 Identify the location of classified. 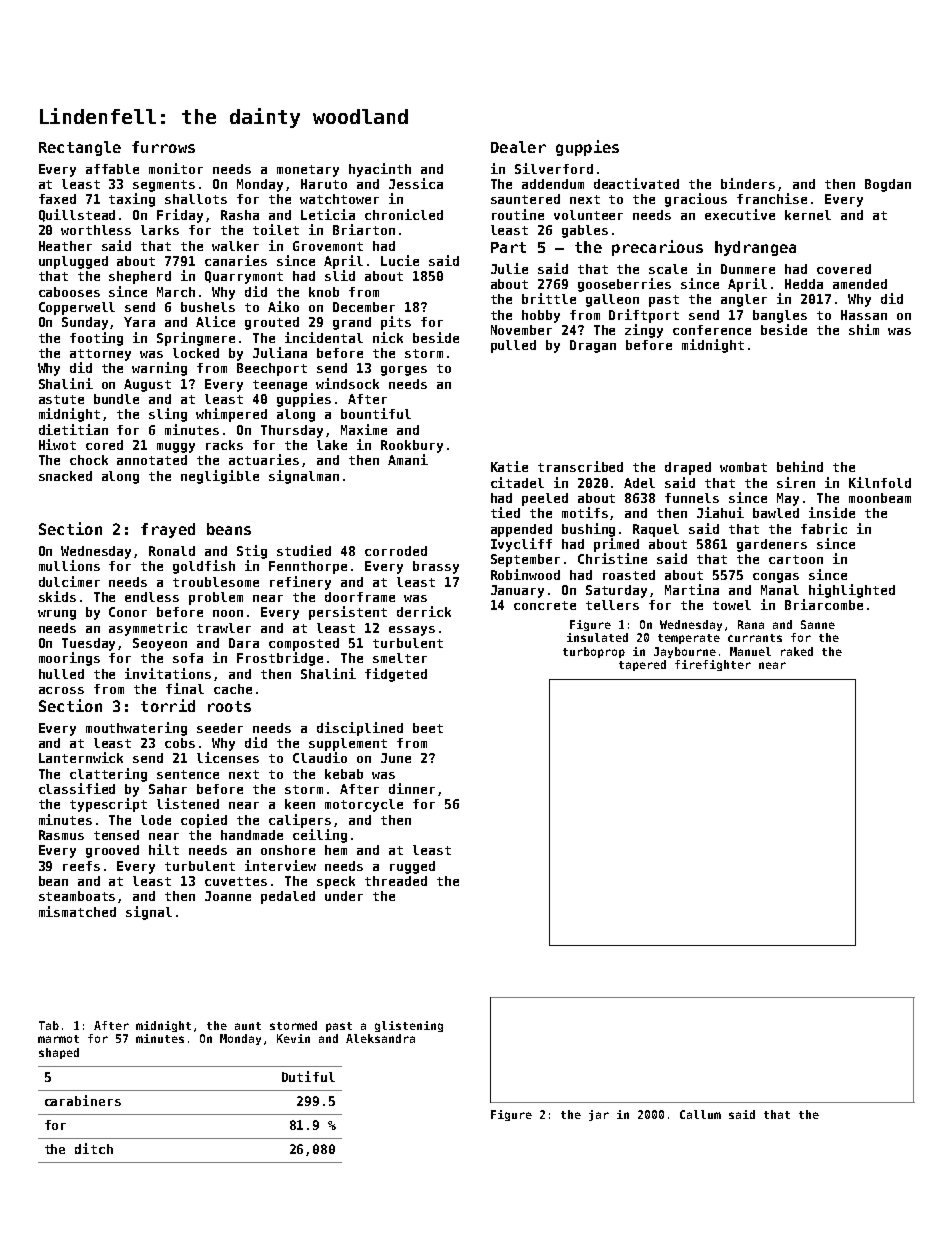
(77, 788).
